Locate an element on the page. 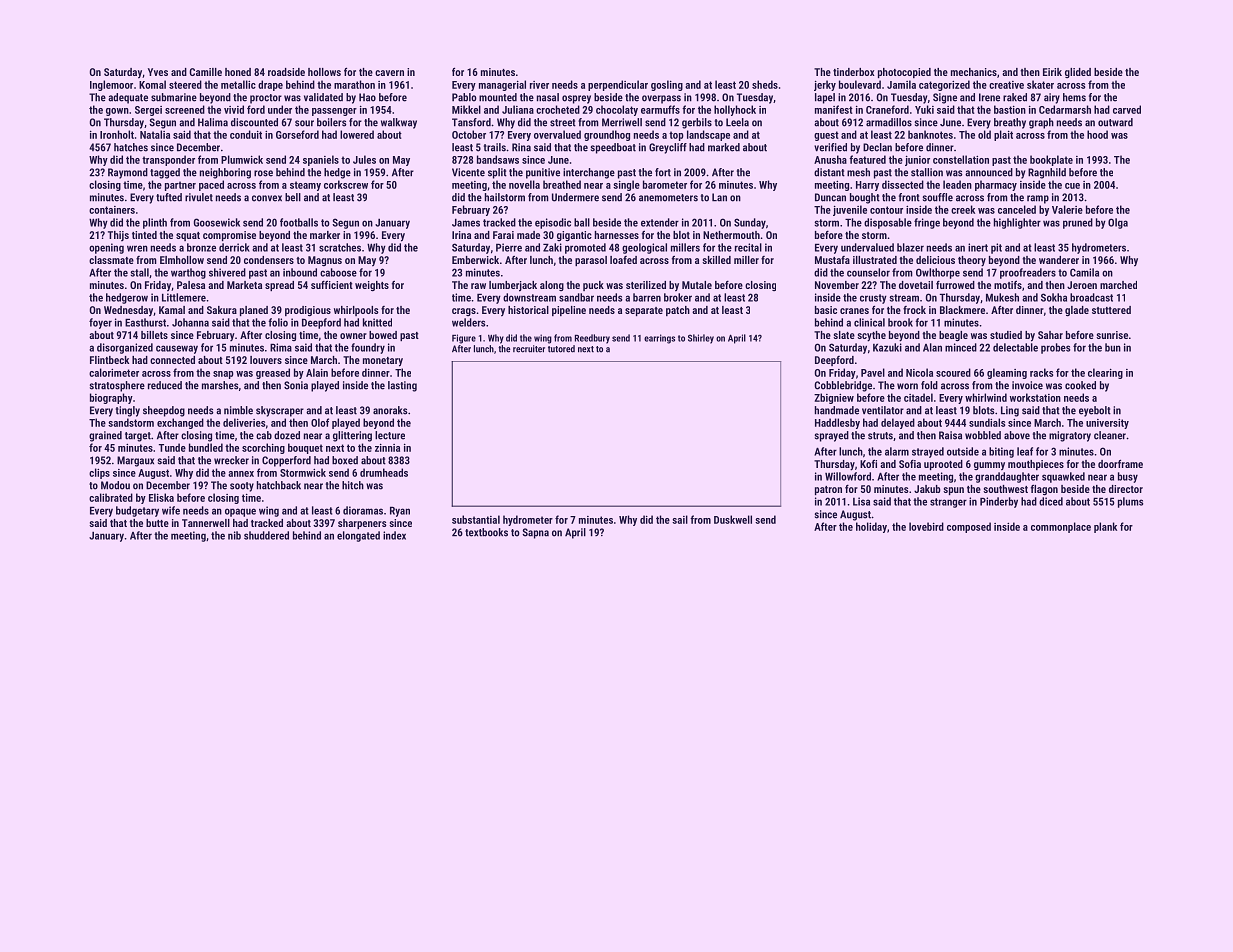  Duskwell is located at coordinates (733, 519).
